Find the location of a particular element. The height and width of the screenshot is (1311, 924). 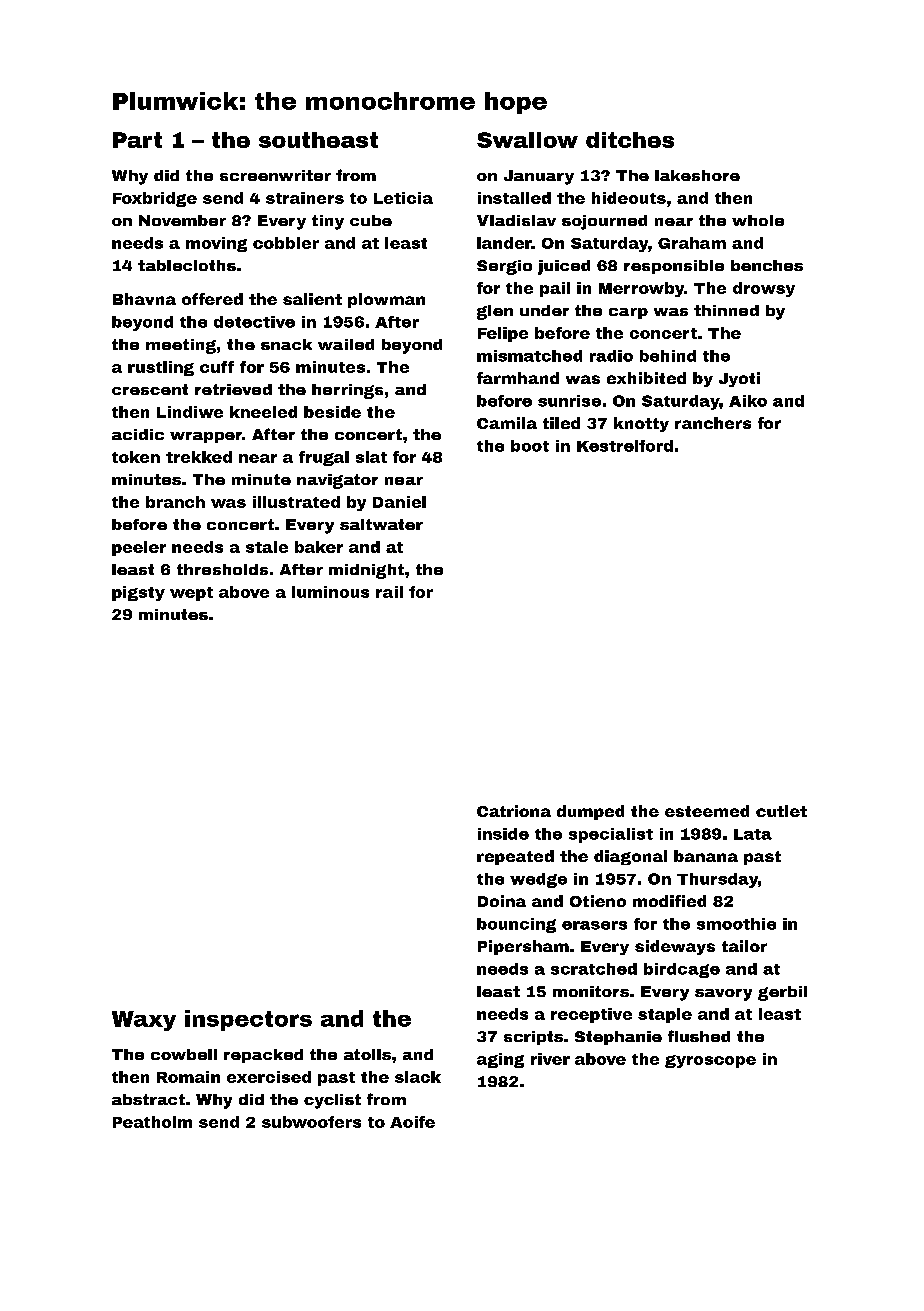

southeast is located at coordinates (318, 140).
